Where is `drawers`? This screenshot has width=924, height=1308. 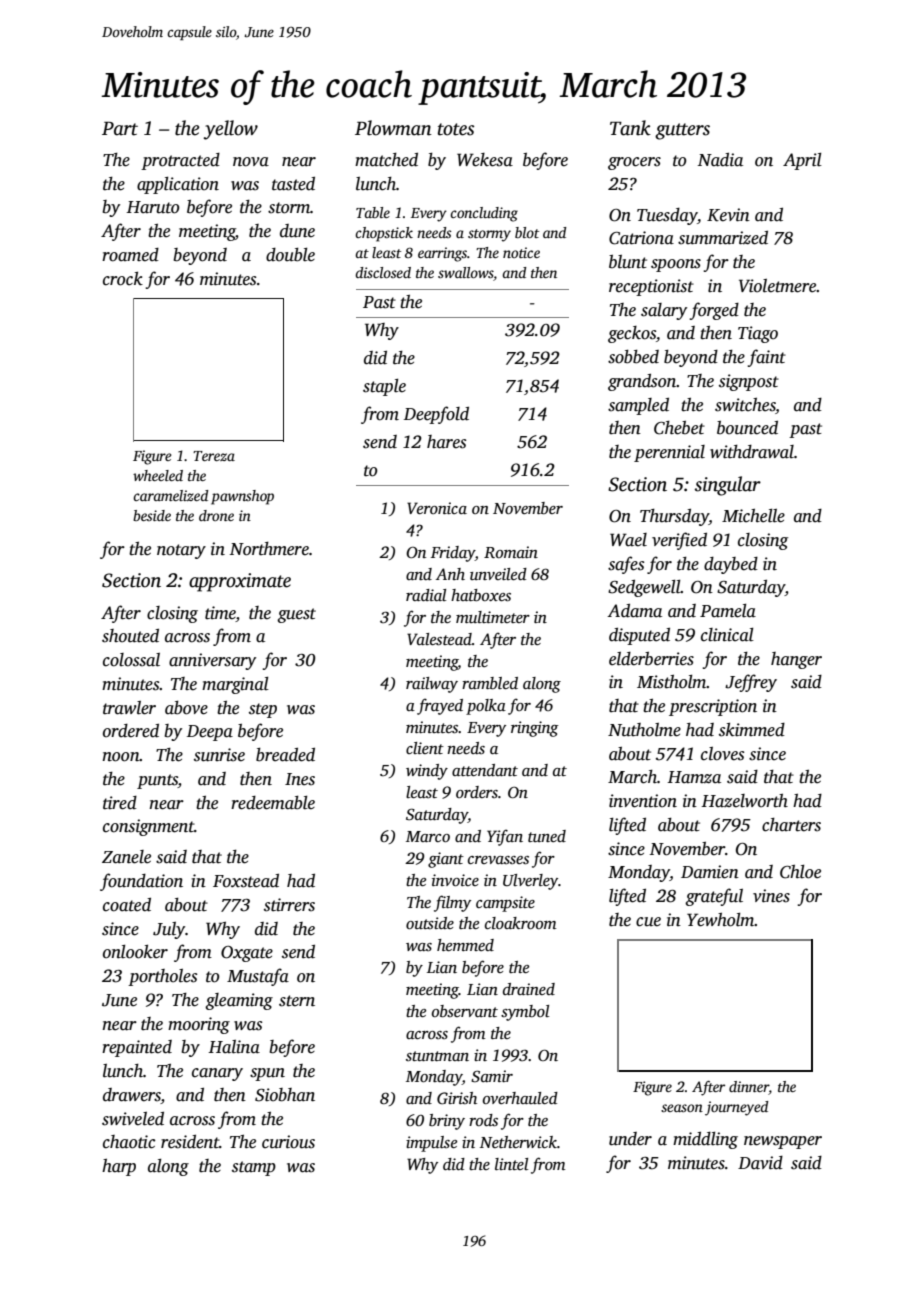
drawers is located at coordinates (132, 1096).
